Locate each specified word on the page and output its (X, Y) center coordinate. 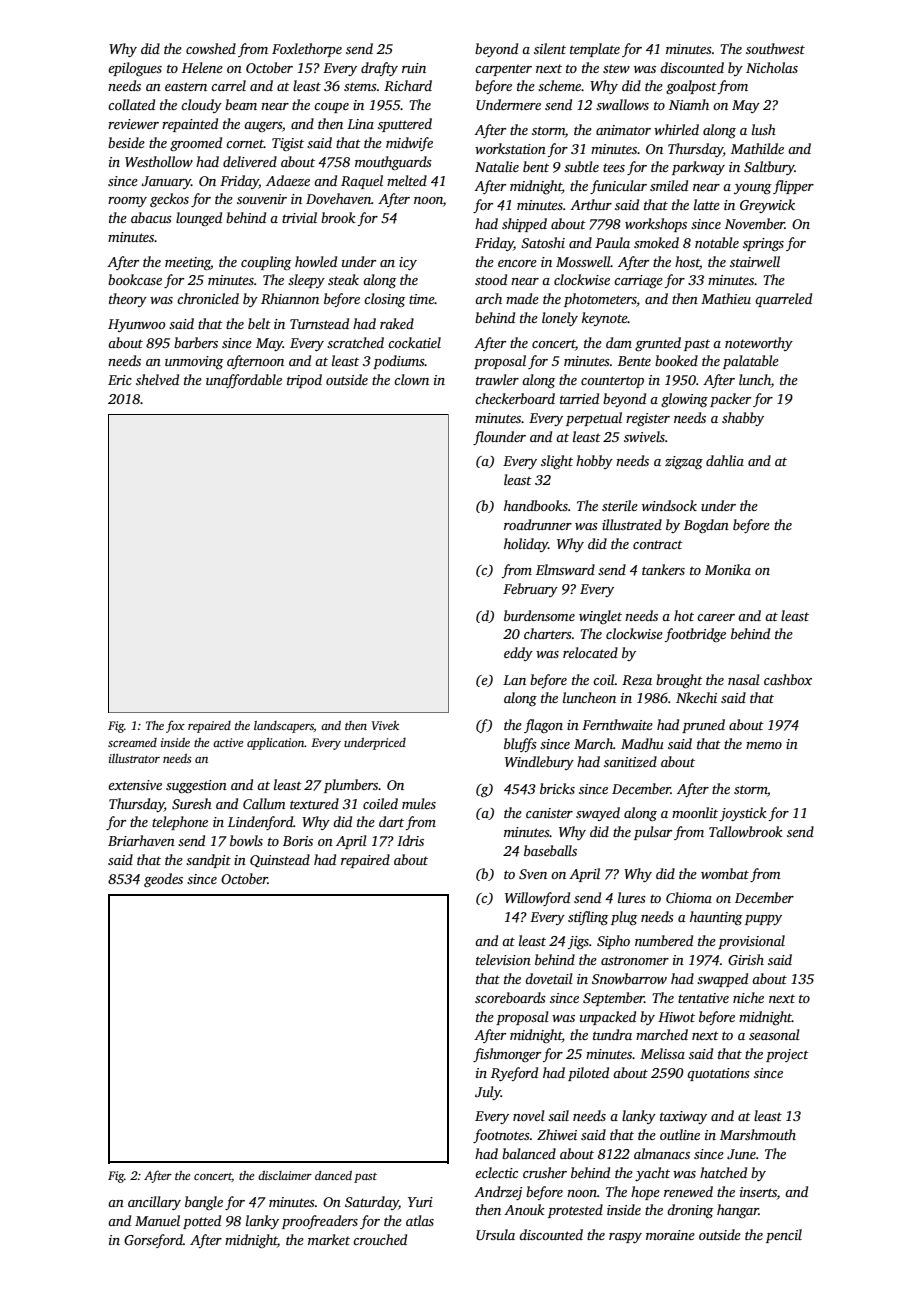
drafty (379, 69)
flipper (793, 187)
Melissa (662, 1053)
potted (202, 1222)
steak (343, 279)
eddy (518, 654)
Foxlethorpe (307, 50)
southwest (775, 48)
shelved (157, 379)
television (503, 959)
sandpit (208, 861)
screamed (132, 742)
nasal (744, 679)
